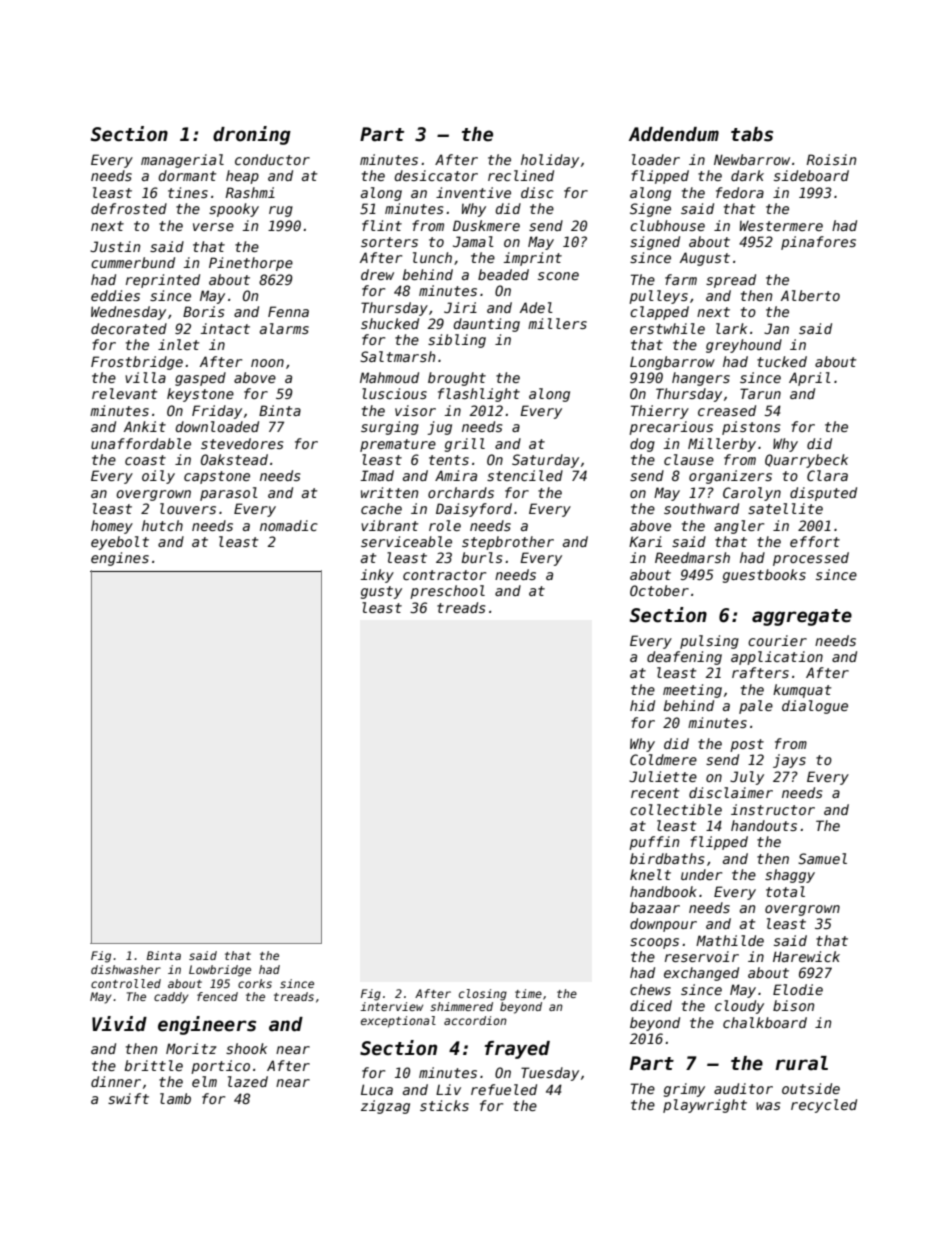 The height and width of the screenshot is (1233, 952). I want to click on puffin, so click(654, 843).
